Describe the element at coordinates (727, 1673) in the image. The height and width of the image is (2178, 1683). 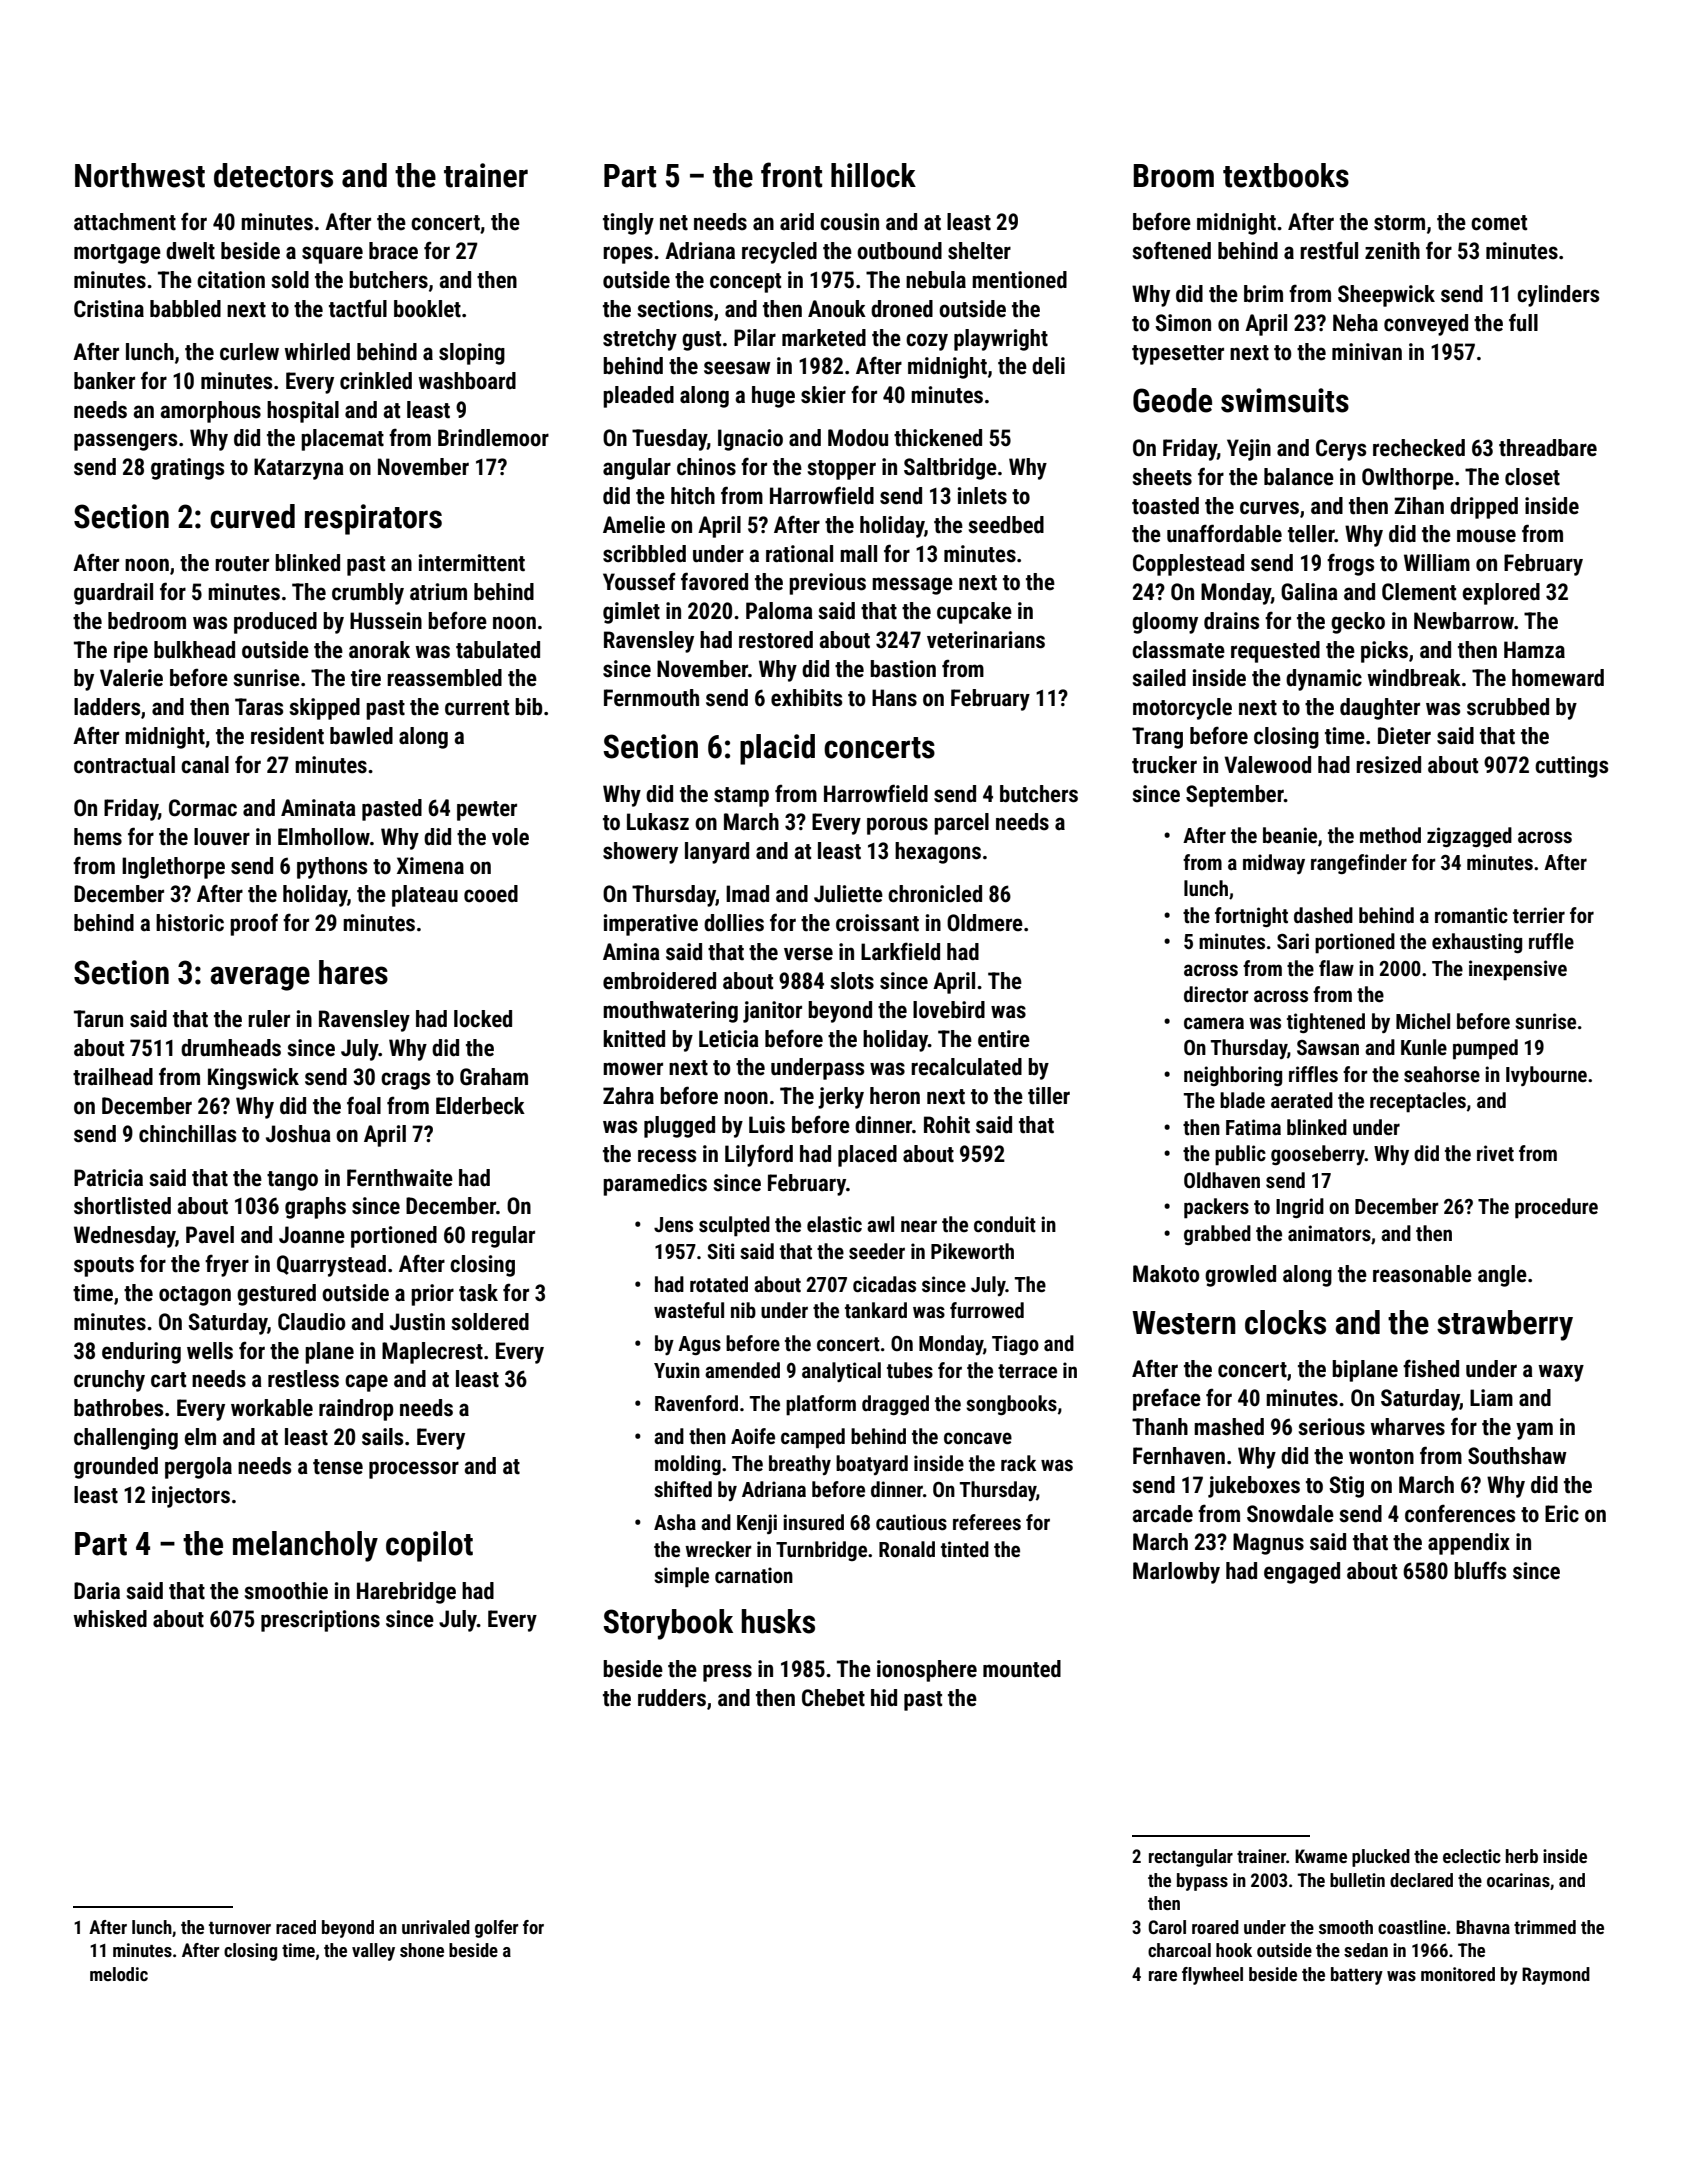
I see `press` at that location.
